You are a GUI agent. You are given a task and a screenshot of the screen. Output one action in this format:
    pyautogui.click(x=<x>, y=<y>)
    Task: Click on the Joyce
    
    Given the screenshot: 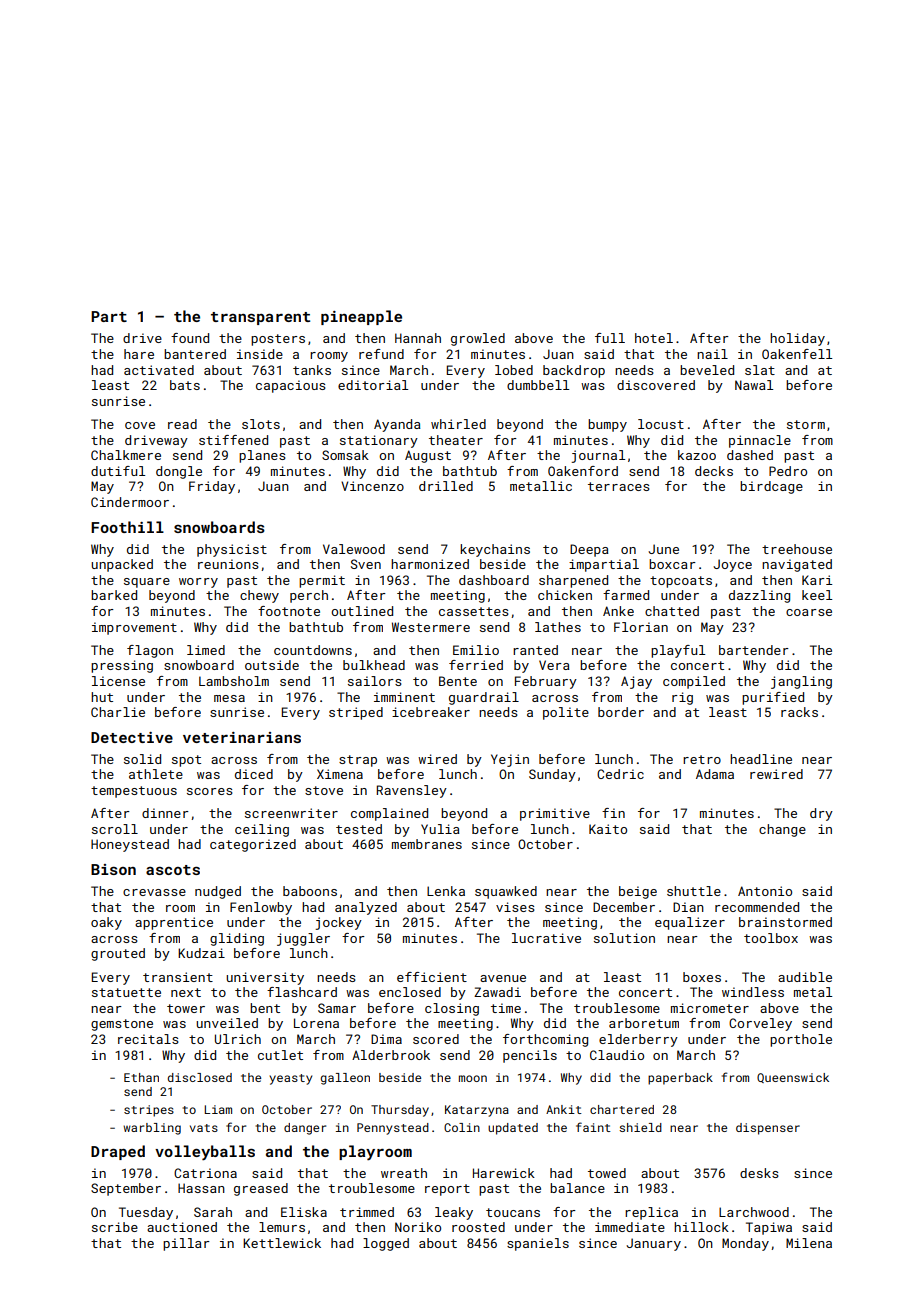 What is the action you would take?
    pyautogui.click(x=732, y=565)
